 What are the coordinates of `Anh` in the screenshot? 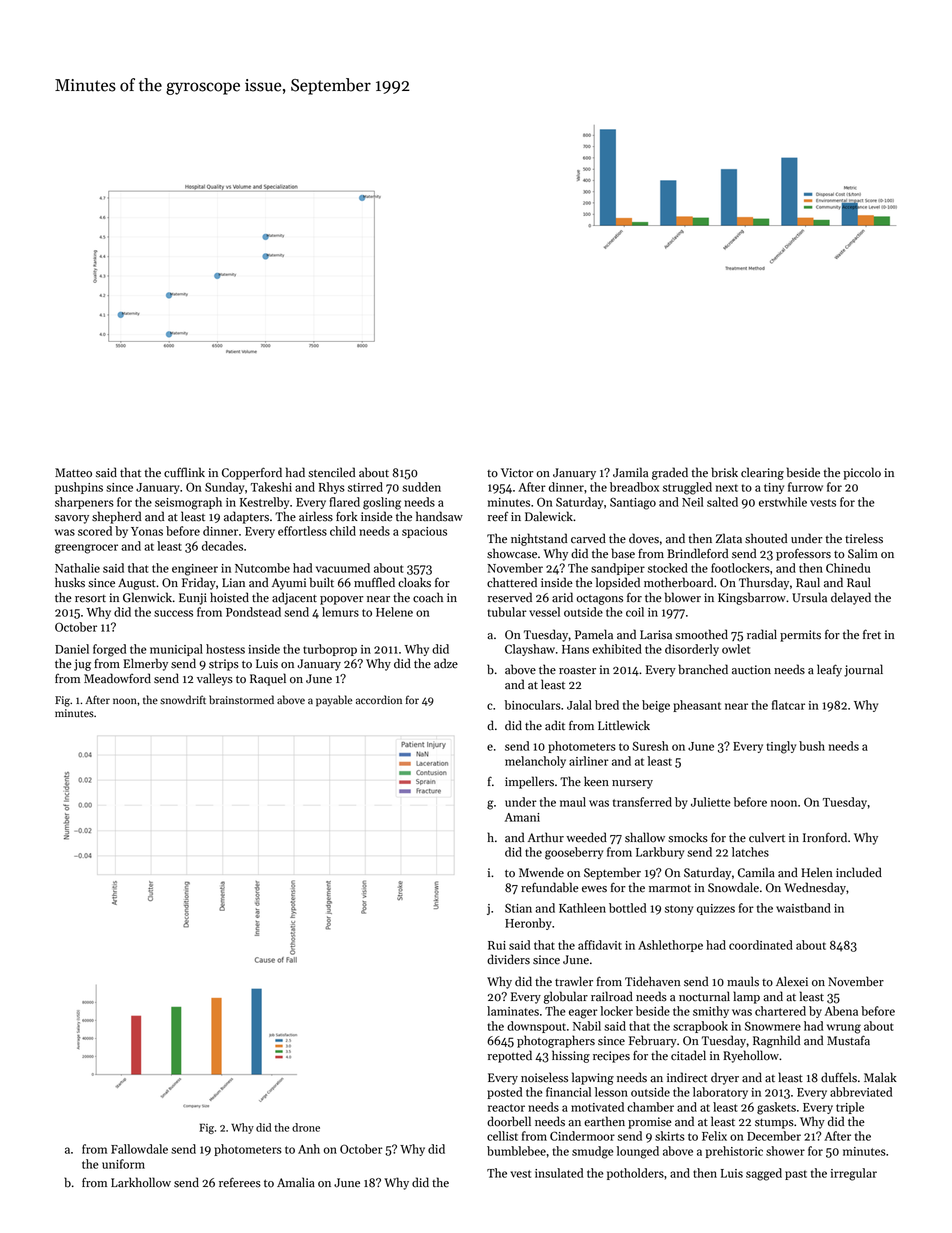 It's located at (309, 1149).
